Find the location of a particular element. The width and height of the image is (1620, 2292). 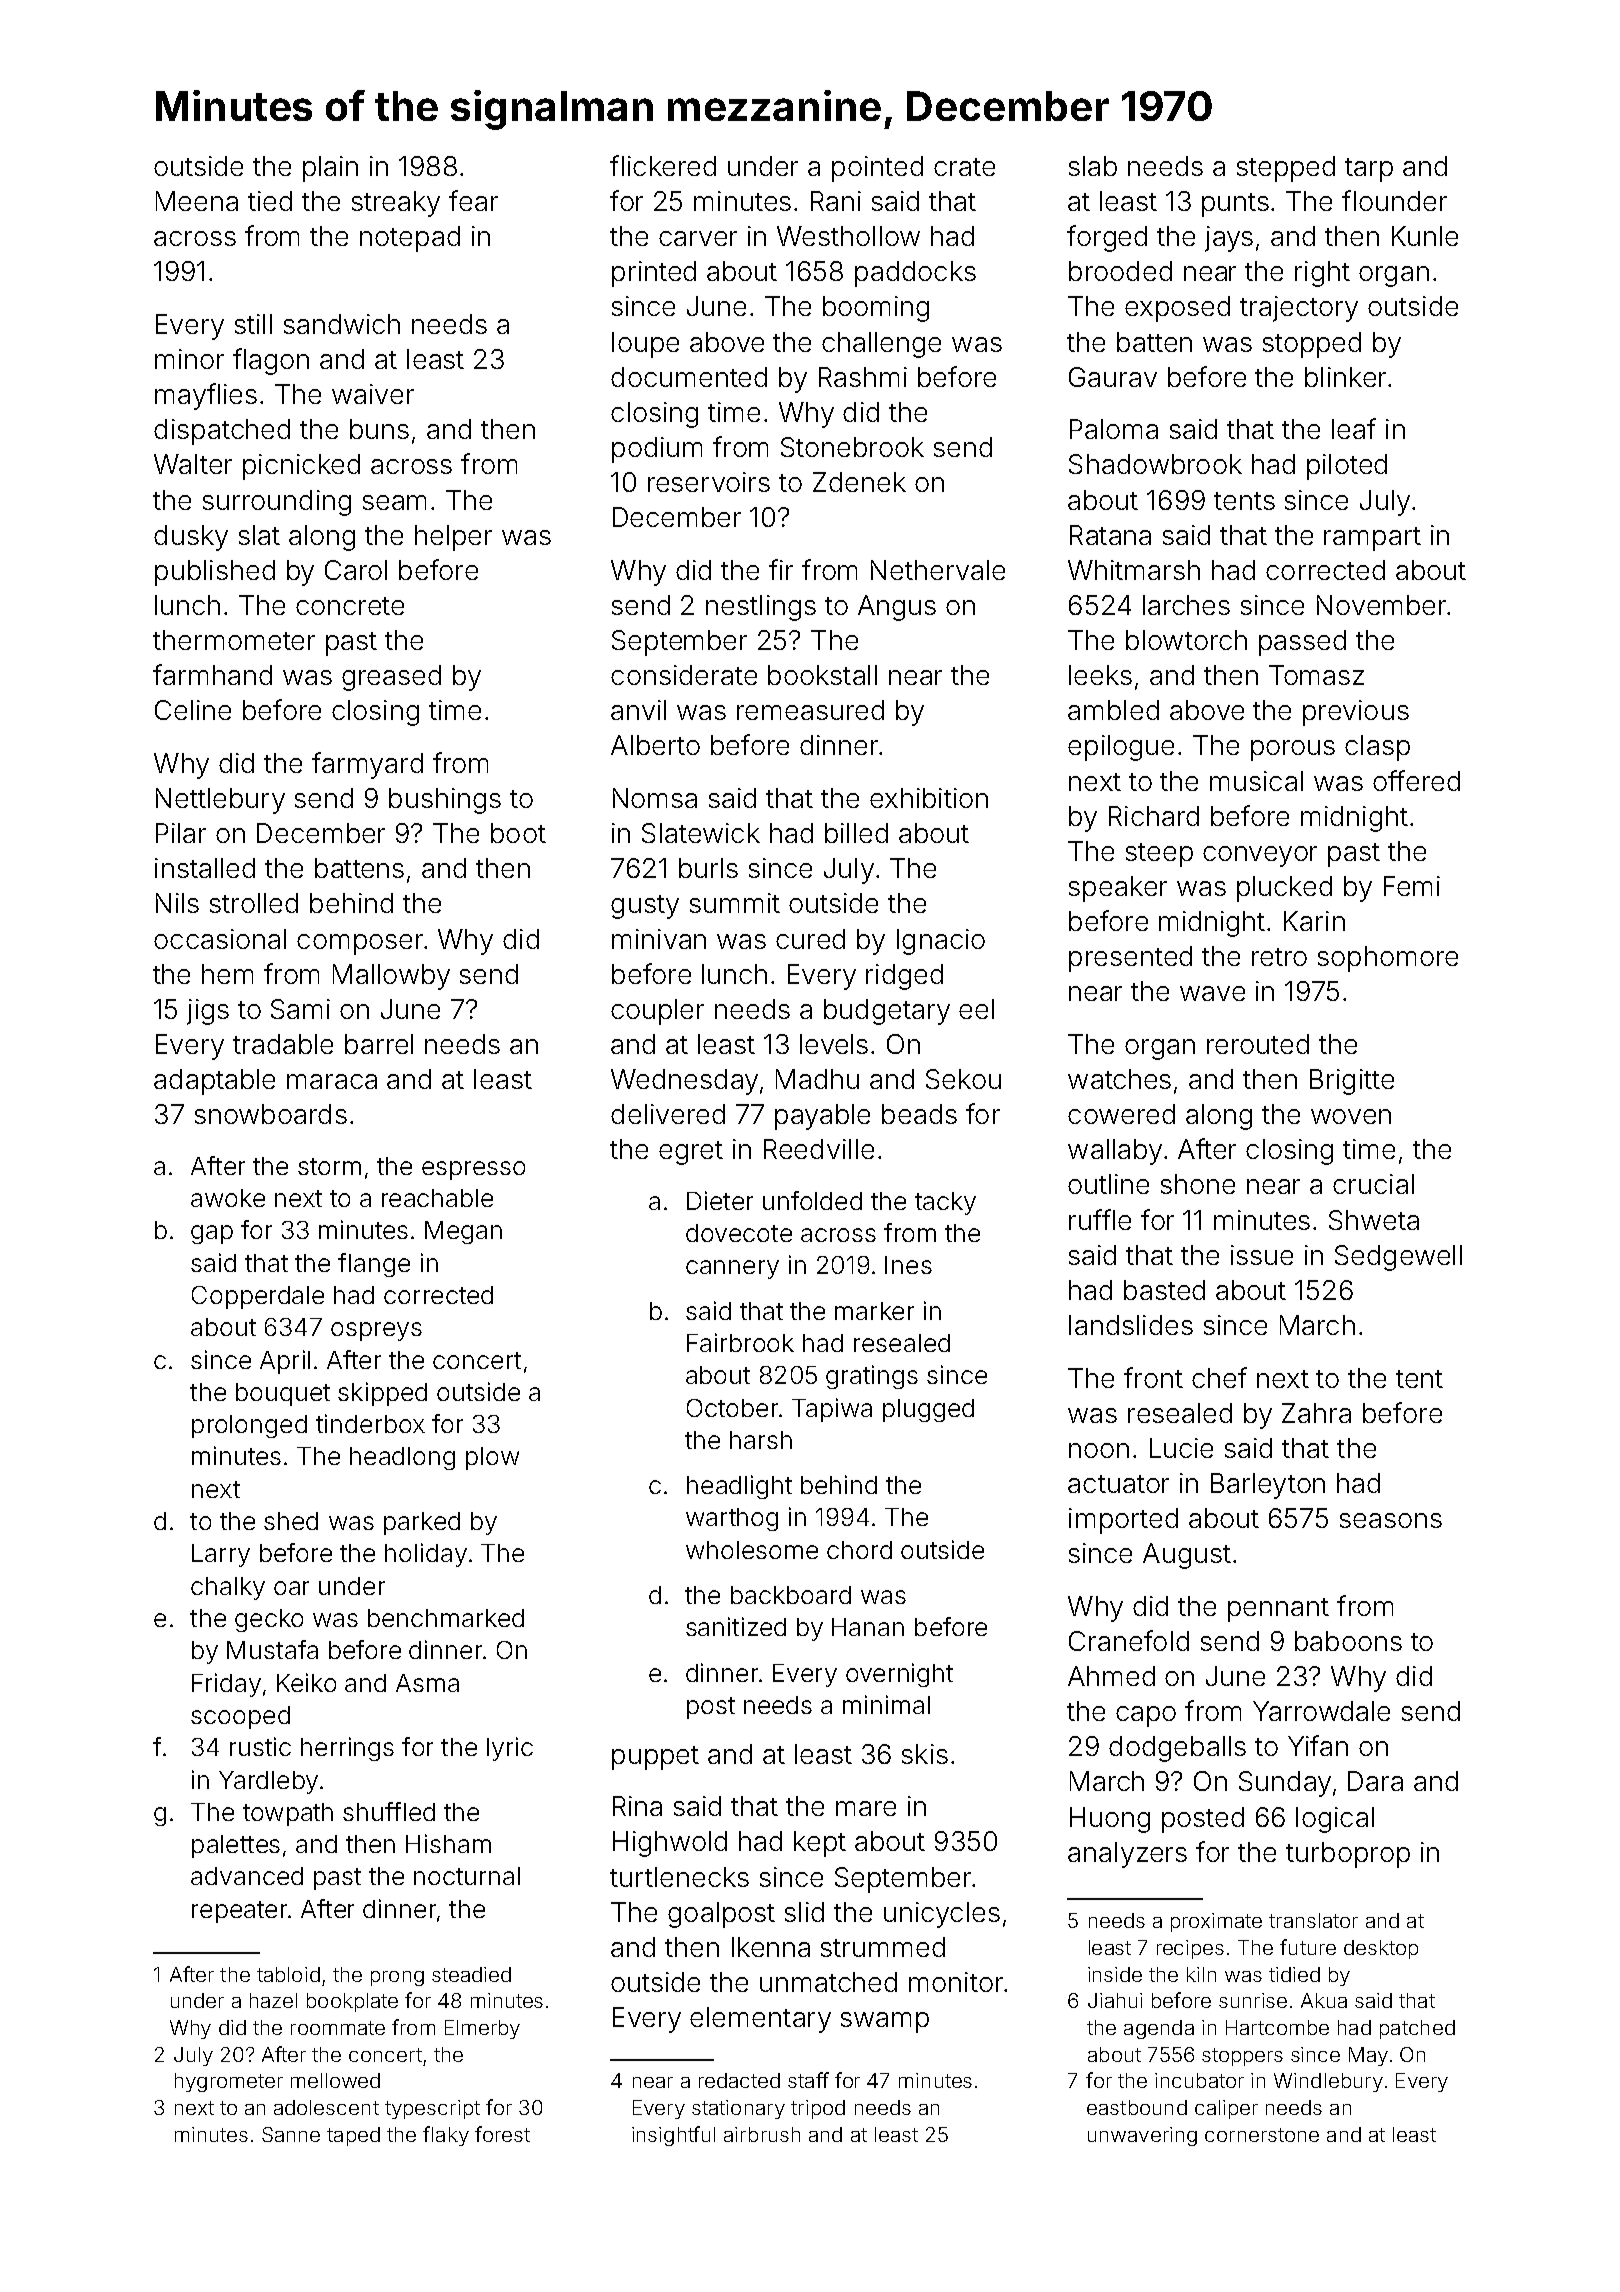

basted is located at coordinates (1164, 1290).
